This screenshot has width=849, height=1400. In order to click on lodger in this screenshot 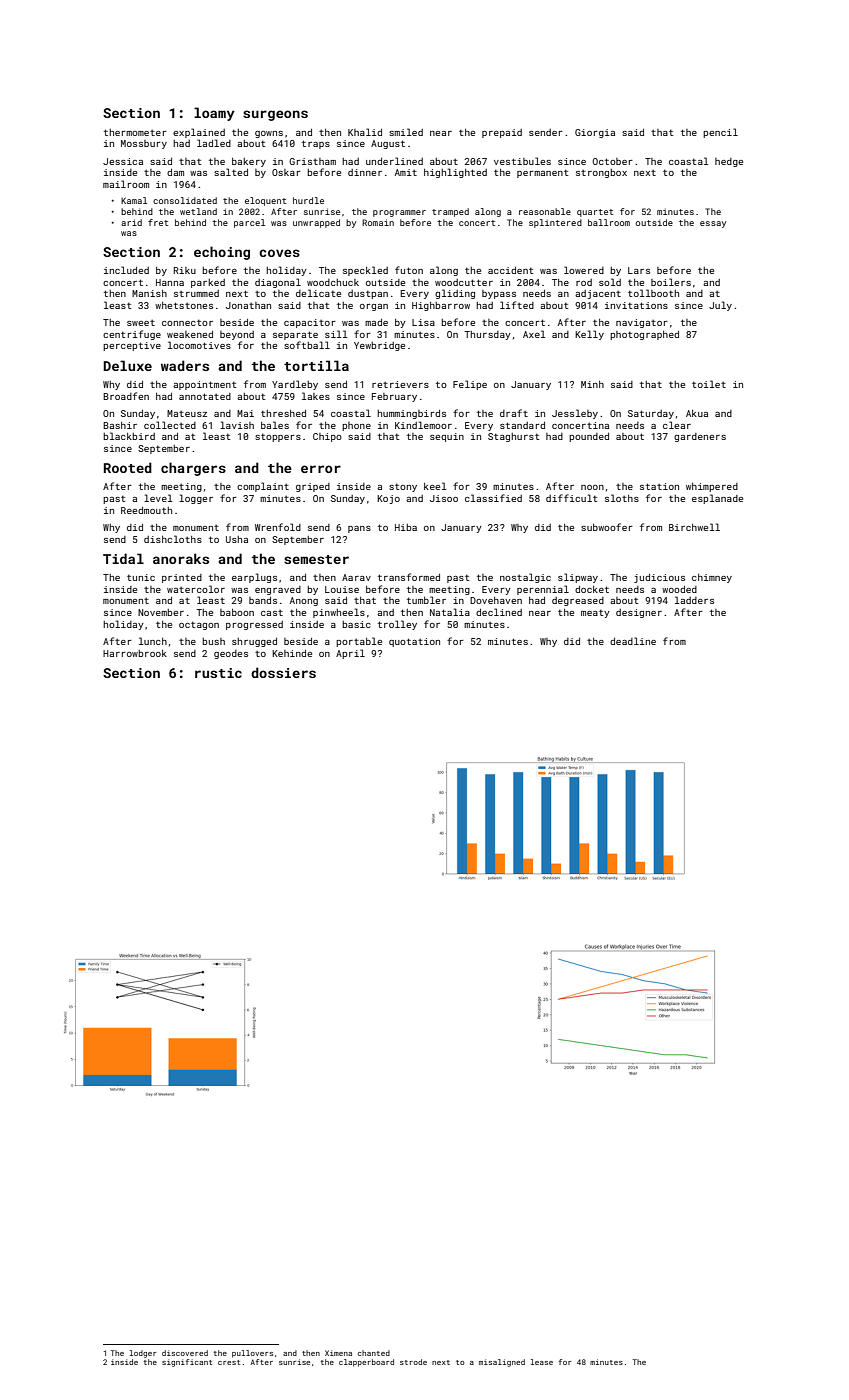, I will do `click(143, 1354)`.
